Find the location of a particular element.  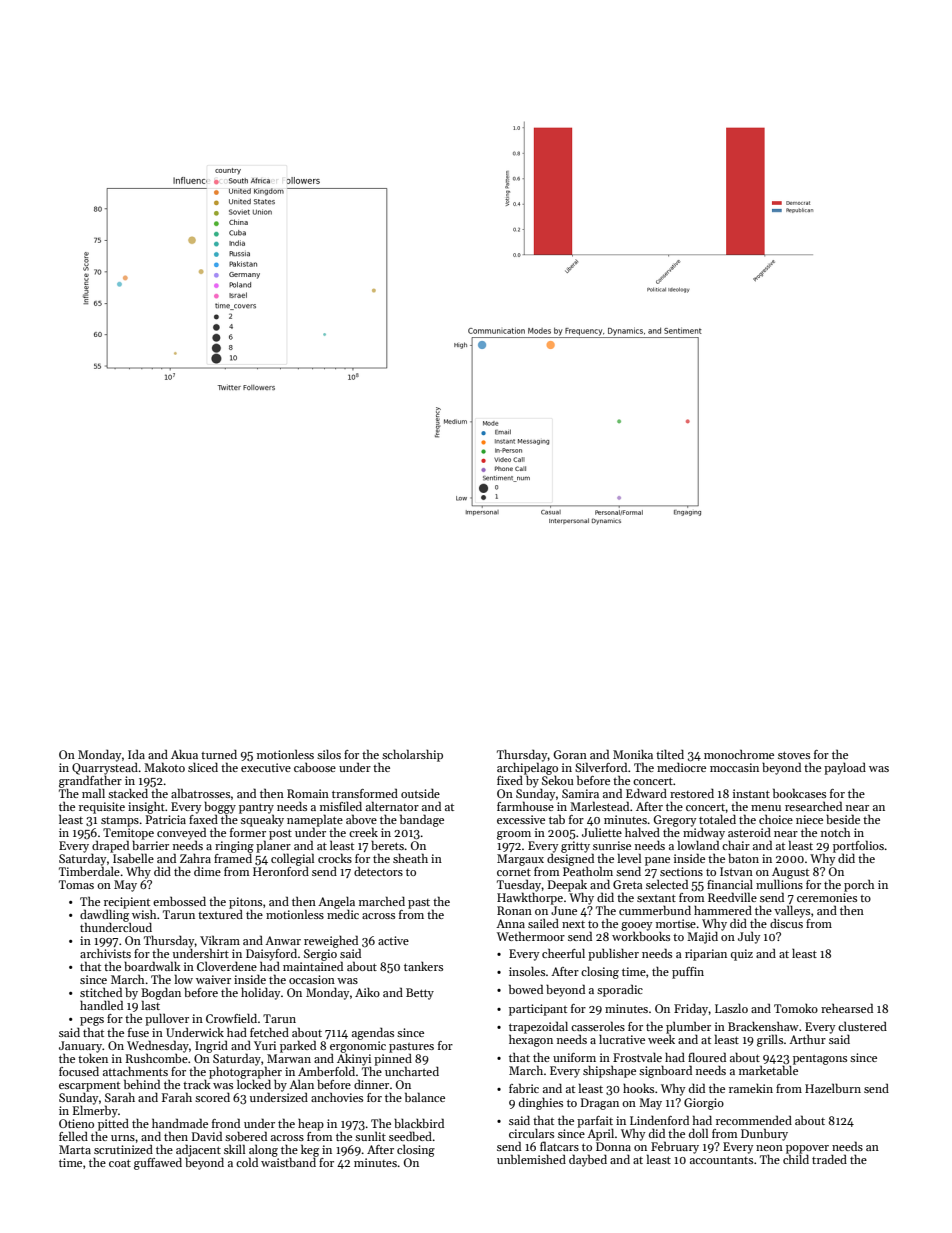

Ronan is located at coordinates (514, 910).
